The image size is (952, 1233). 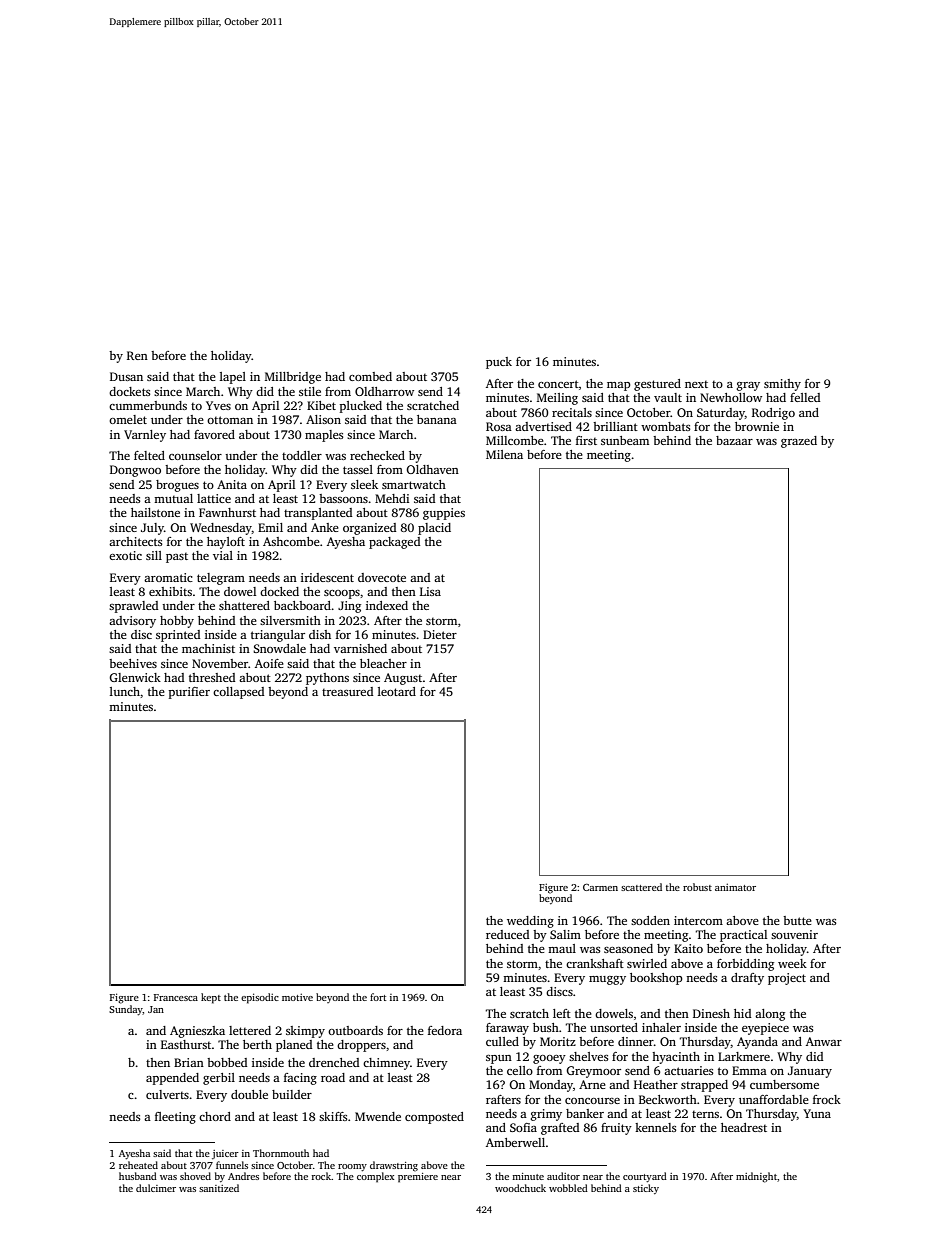 What do you see at coordinates (440, 634) in the screenshot?
I see `Dieter` at bounding box center [440, 634].
